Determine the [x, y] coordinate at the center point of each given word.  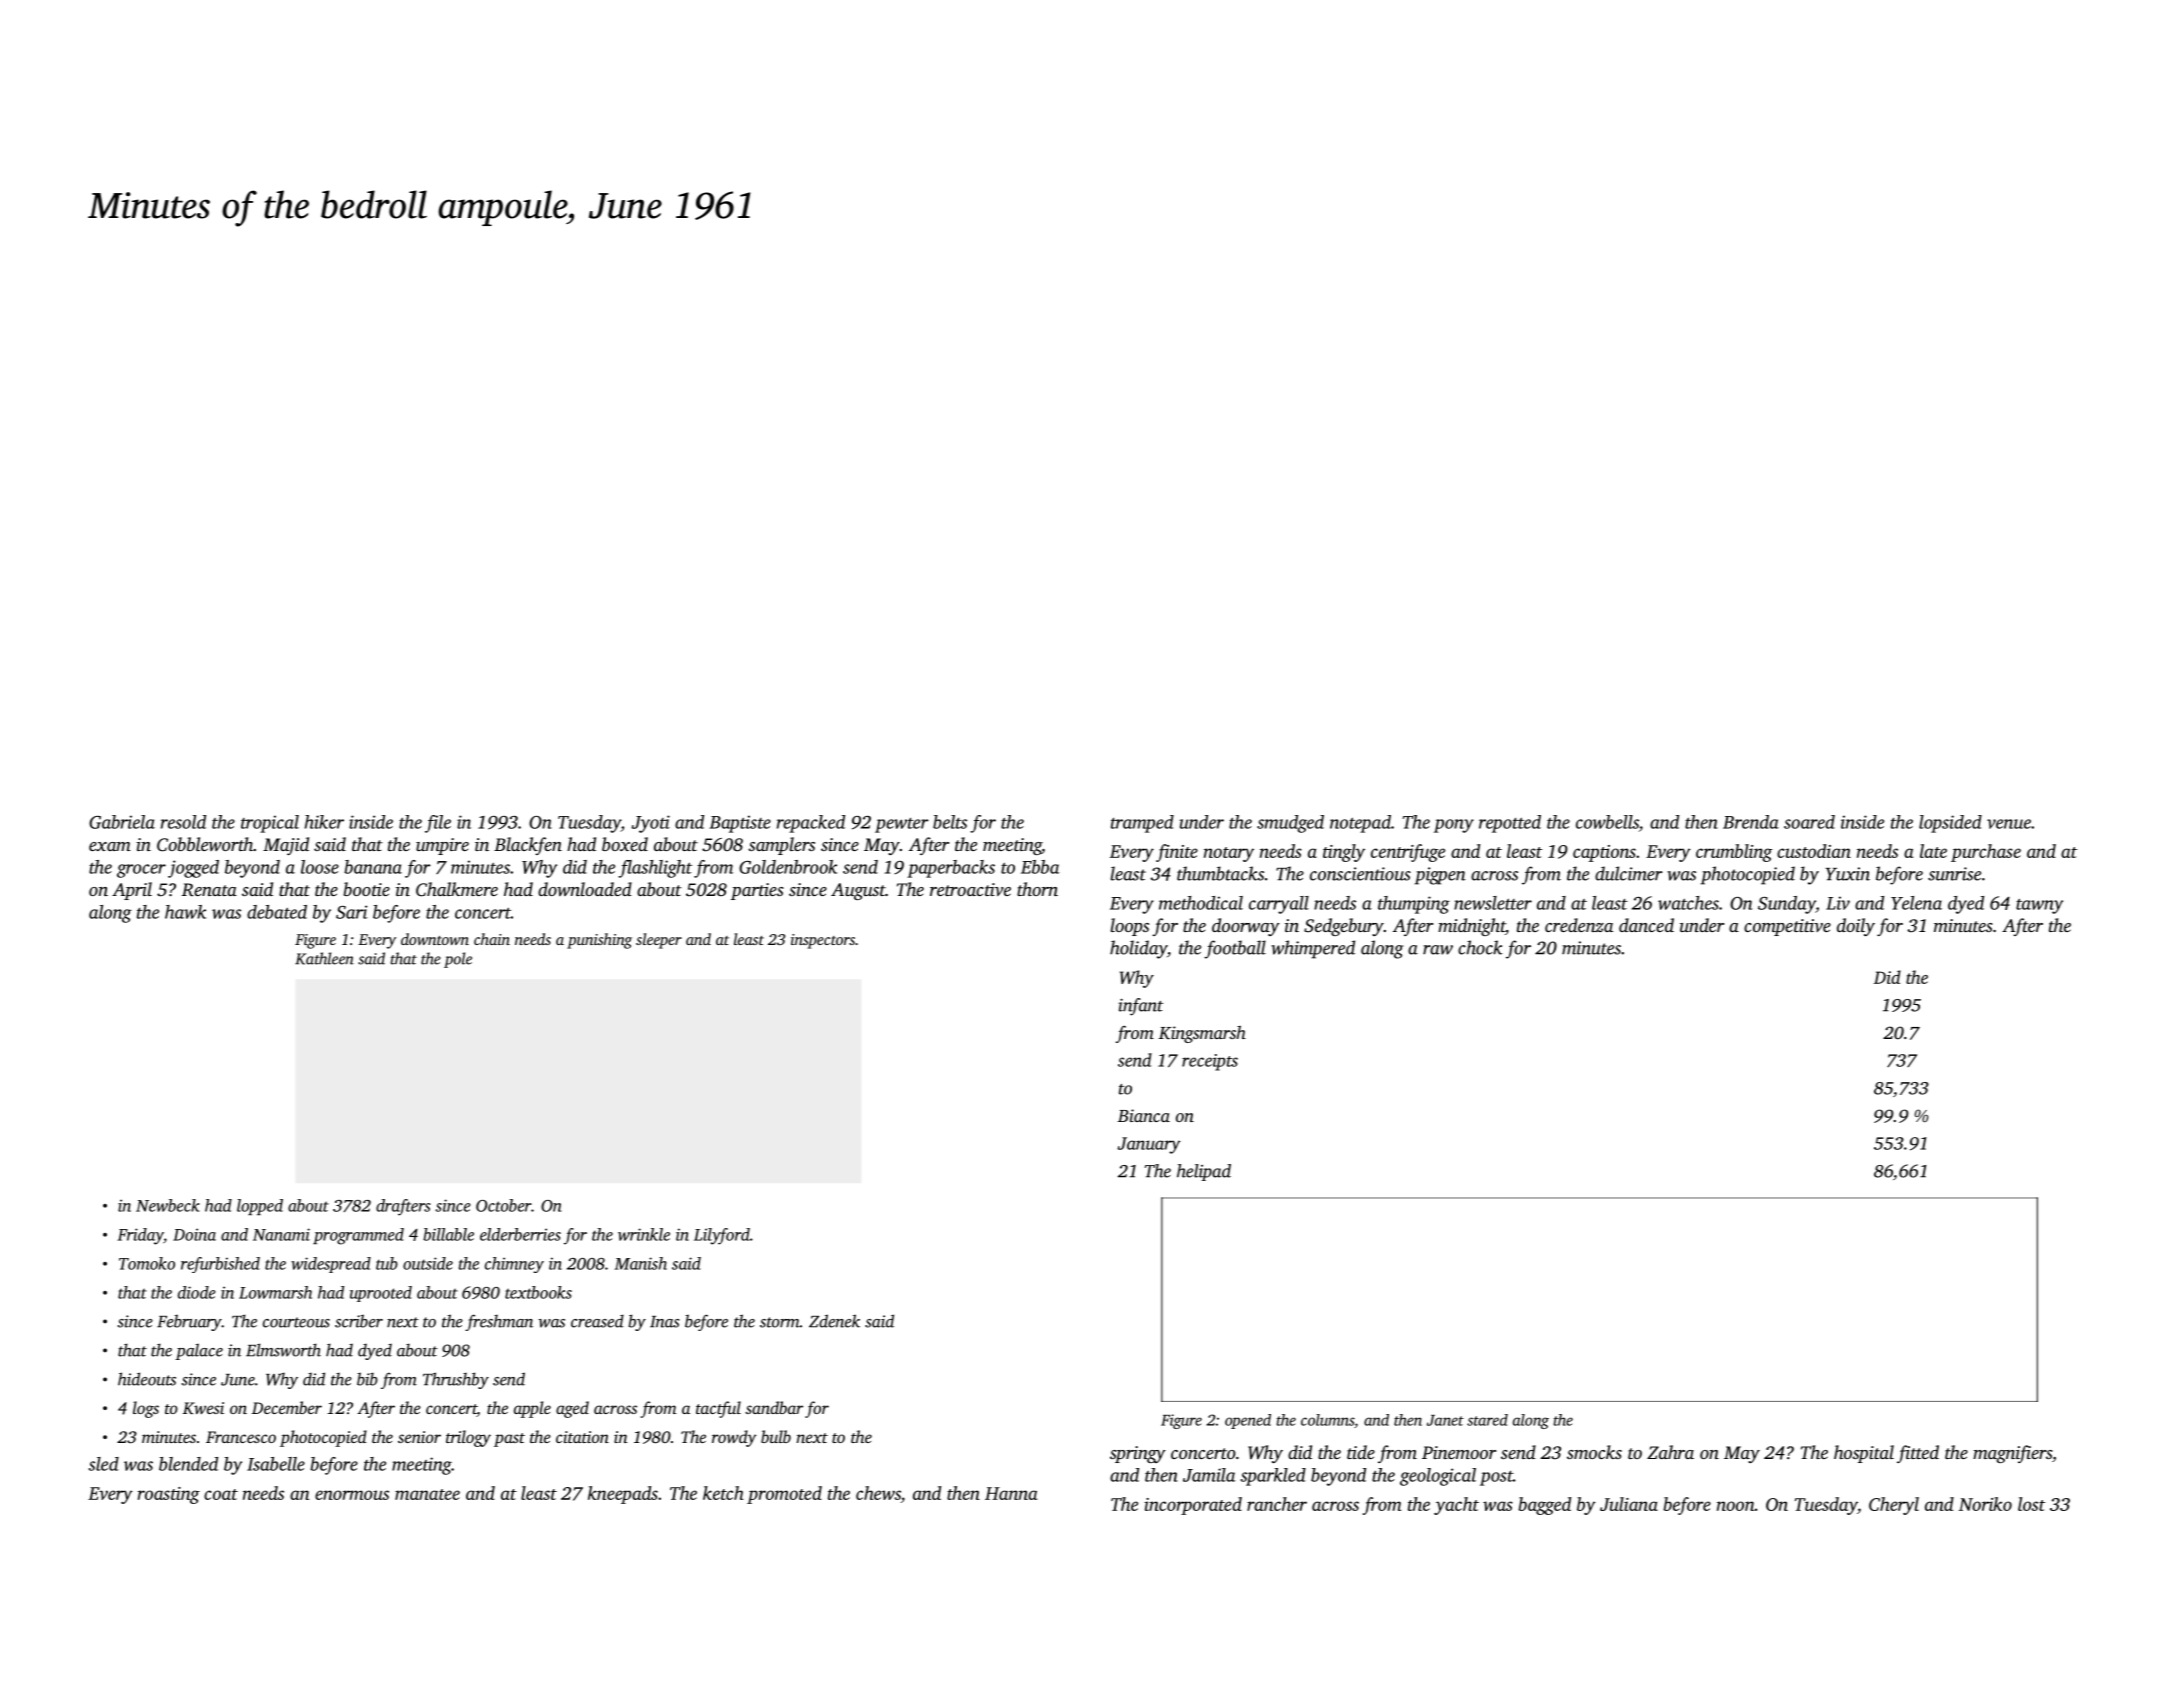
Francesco [241, 1437]
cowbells [1607, 822]
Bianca [1144, 1115]
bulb [776, 1436]
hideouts [147, 1379]
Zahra [1670, 1452]
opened [1248, 1421]
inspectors [823, 941]
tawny [2039, 906]
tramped [1142, 824]
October [503, 1205]
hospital [1864, 1454]
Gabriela [122, 822]
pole [458, 960]
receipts [1210, 1062]
